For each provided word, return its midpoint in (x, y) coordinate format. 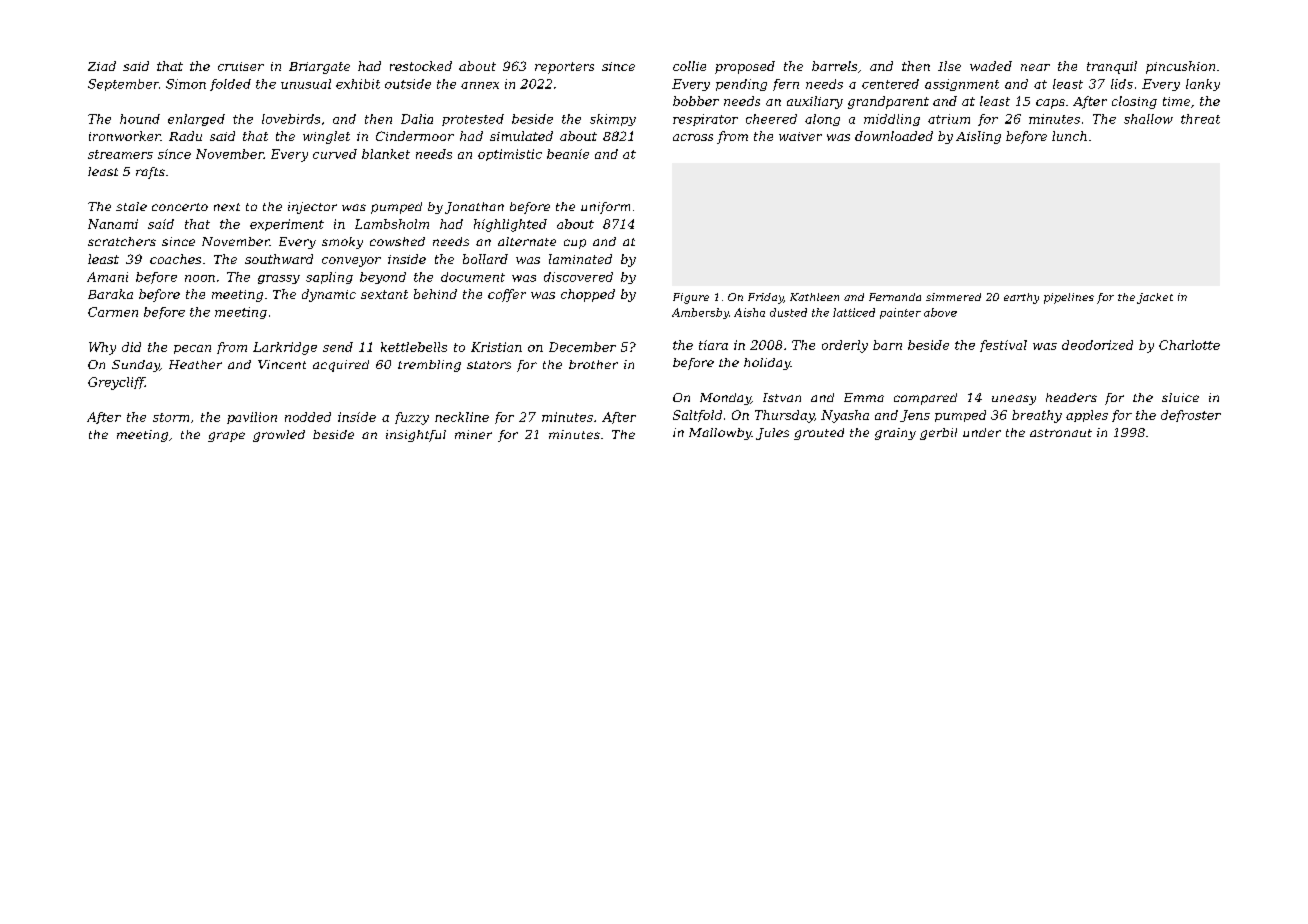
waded (991, 66)
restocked (421, 66)
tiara (713, 345)
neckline (462, 417)
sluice (1180, 397)
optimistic (510, 155)
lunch (1069, 136)
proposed (745, 67)
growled (279, 436)
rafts (150, 173)
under (982, 432)
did (131, 347)
